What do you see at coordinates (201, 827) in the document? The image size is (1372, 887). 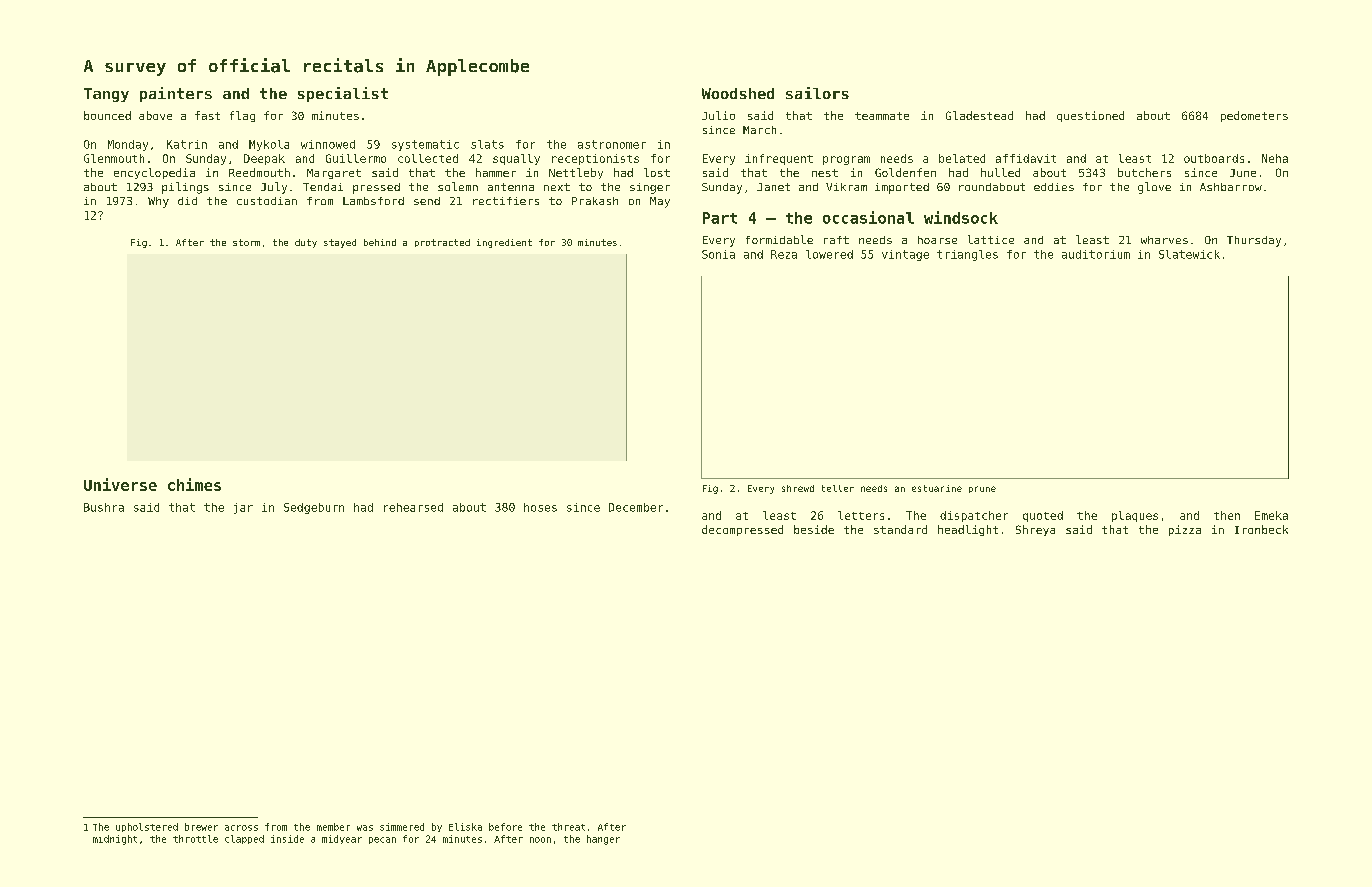 I see `brewer` at bounding box center [201, 827].
